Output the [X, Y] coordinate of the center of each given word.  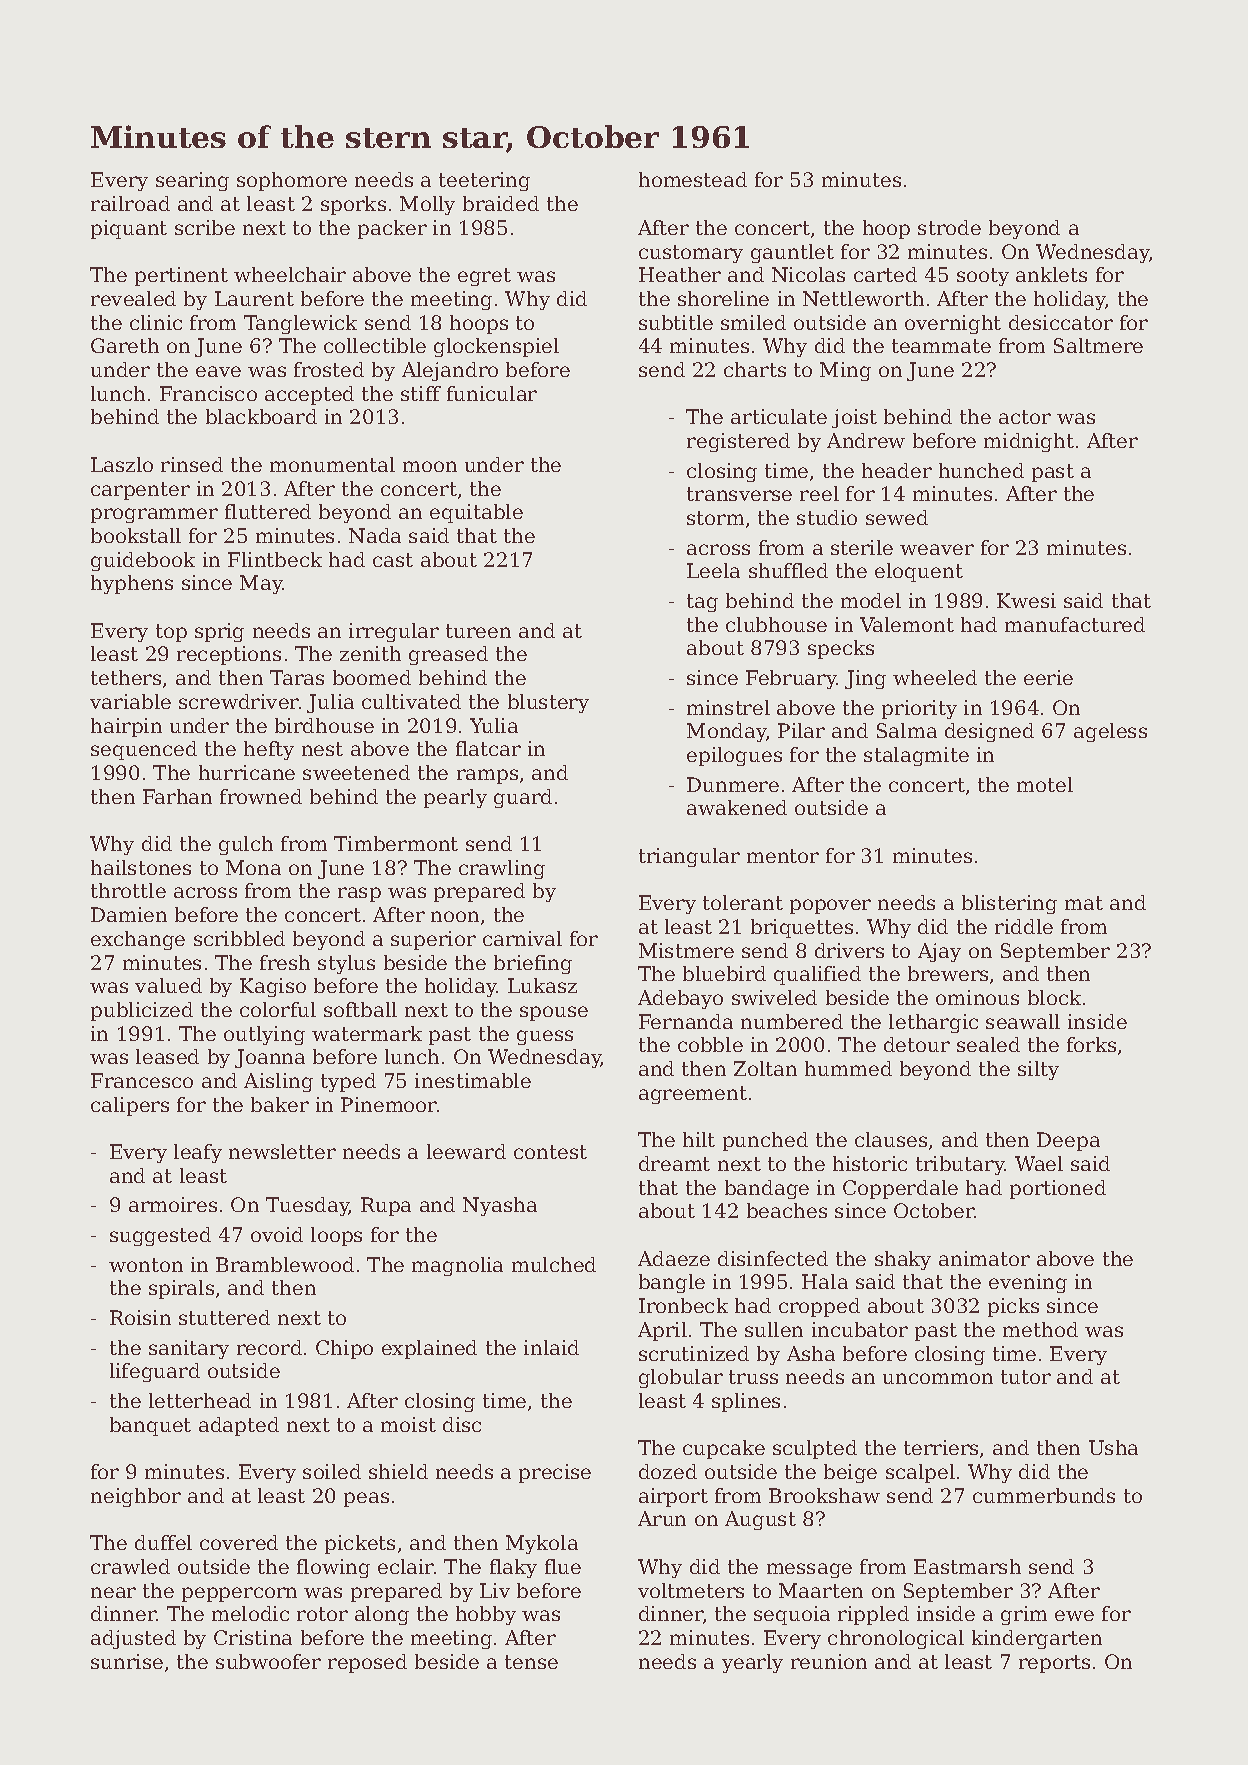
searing [192, 181]
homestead [693, 179]
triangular [689, 857]
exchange [138, 940]
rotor [322, 1614]
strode [949, 227]
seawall [1023, 1021]
